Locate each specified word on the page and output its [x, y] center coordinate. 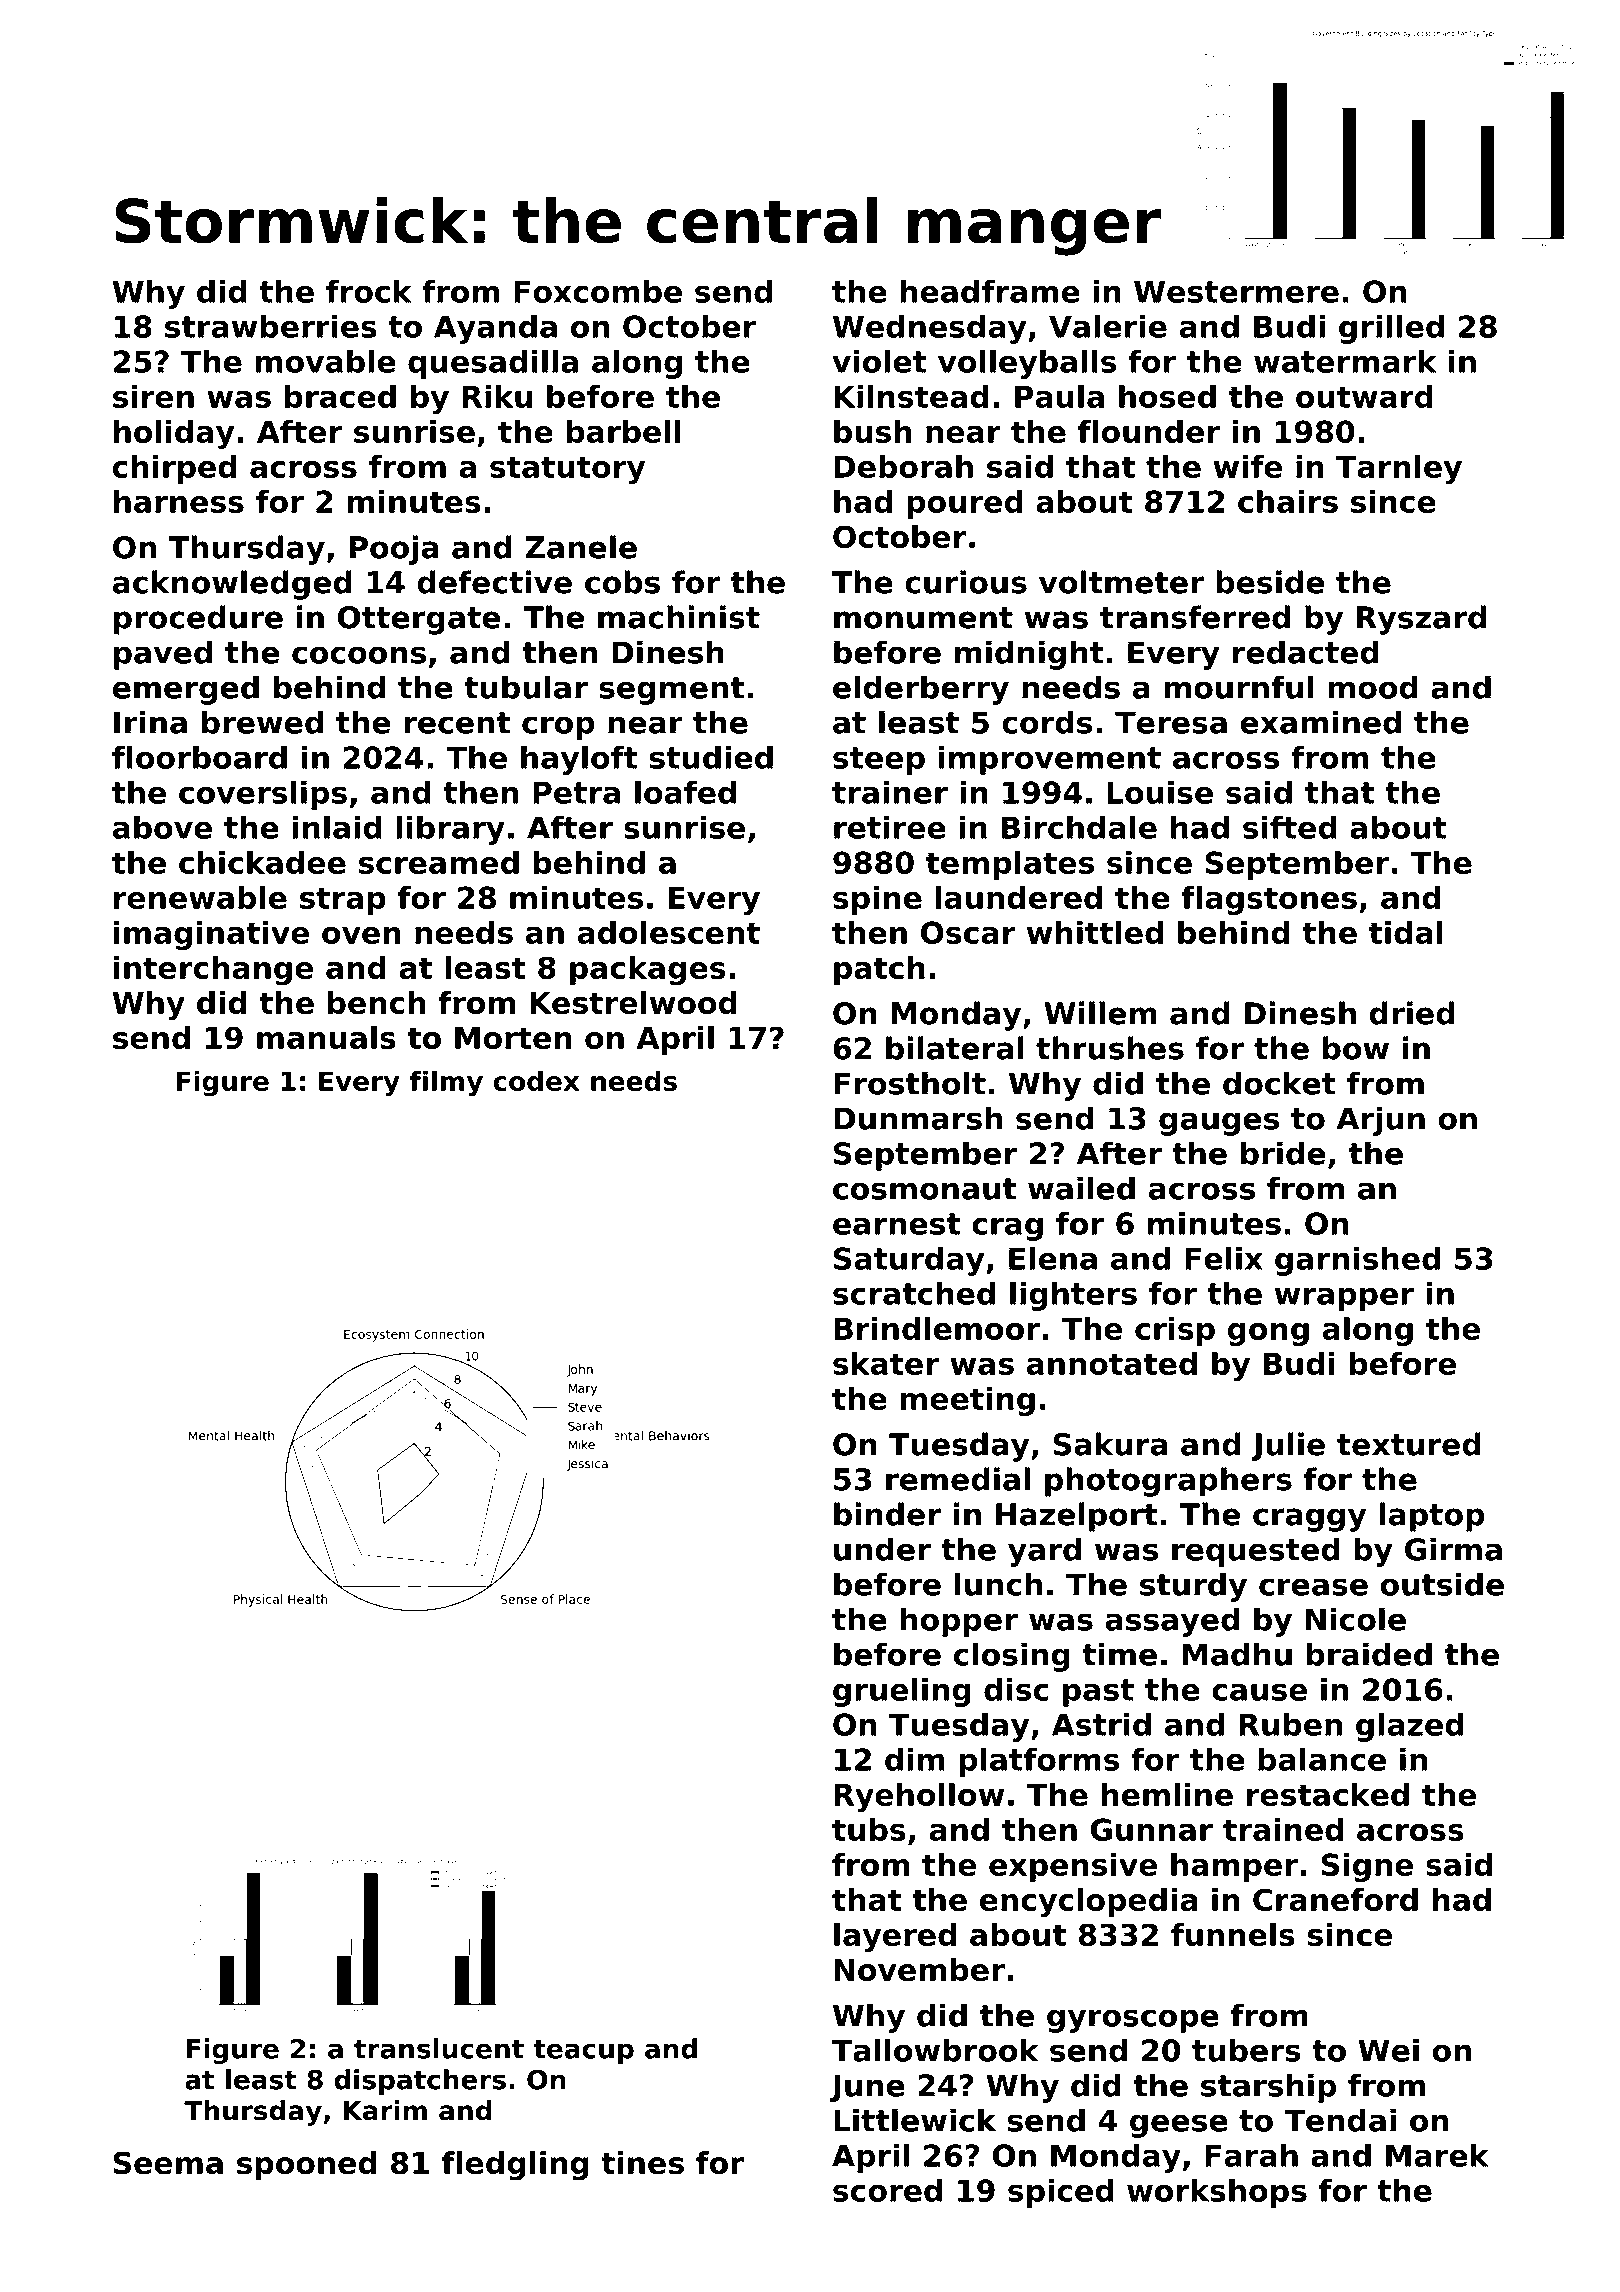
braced [340, 396]
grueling [902, 1692]
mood [1373, 687]
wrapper [1344, 1299]
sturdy [1193, 1587]
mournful [1238, 687]
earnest [896, 1224]
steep [879, 761]
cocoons [359, 655]
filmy [446, 1083]
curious [966, 582]
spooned [307, 2165]
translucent [439, 2048]
